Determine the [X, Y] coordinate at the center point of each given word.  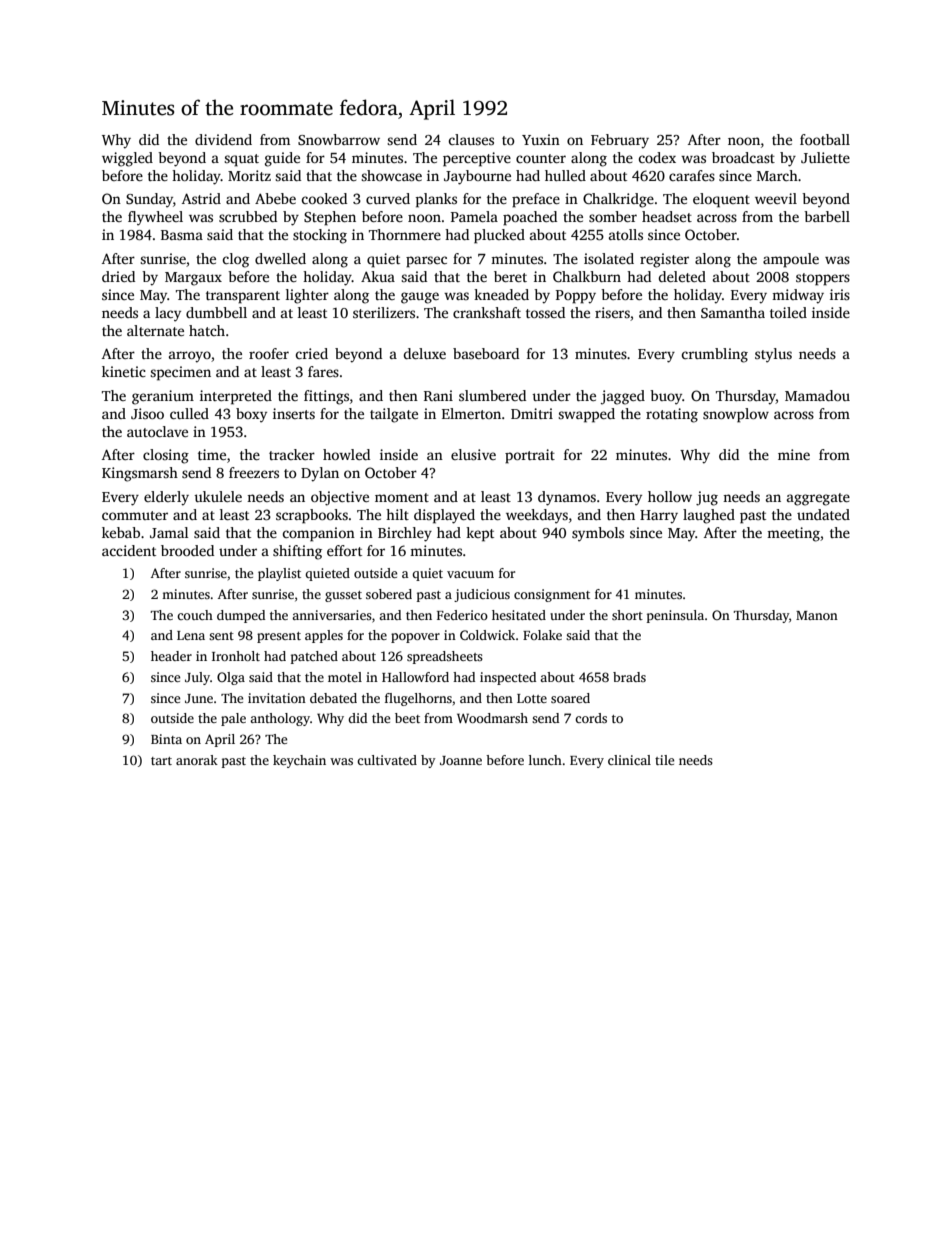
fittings [326, 397]
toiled [788, 312]
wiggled [127, 159]
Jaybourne [477, 177]
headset [667, 216]
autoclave [157, 431]
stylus [773, 355]
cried [311, 353]
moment [402, 497]
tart [161, 761]
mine [794, 454]
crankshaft [487, 312]
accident [129, 550]
